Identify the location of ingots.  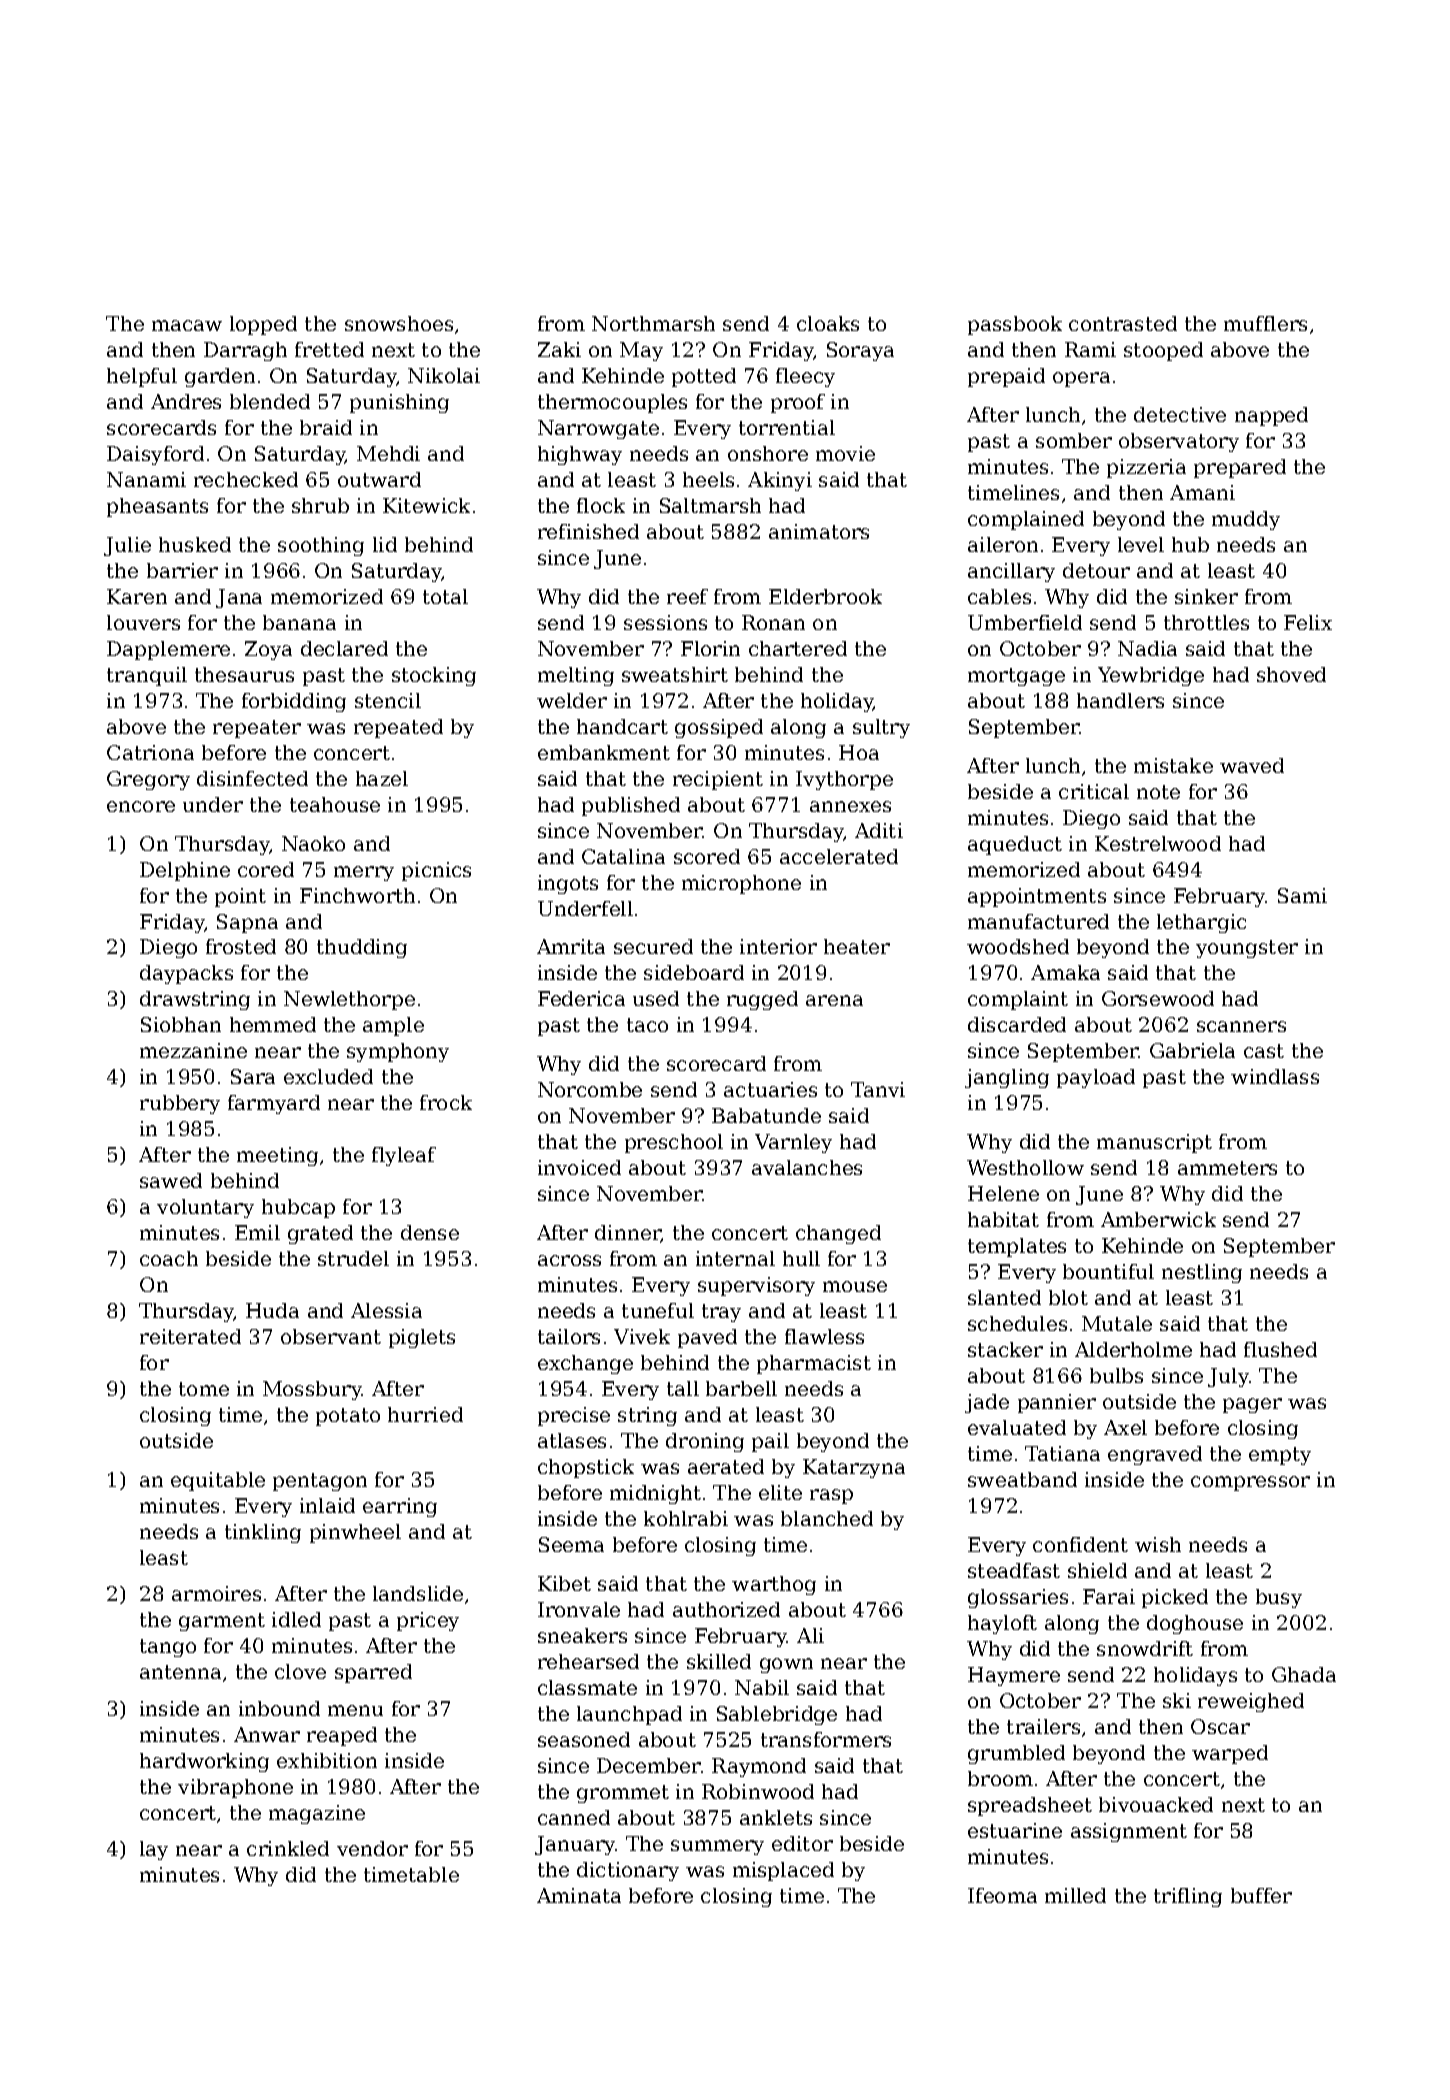
(568, 884).
